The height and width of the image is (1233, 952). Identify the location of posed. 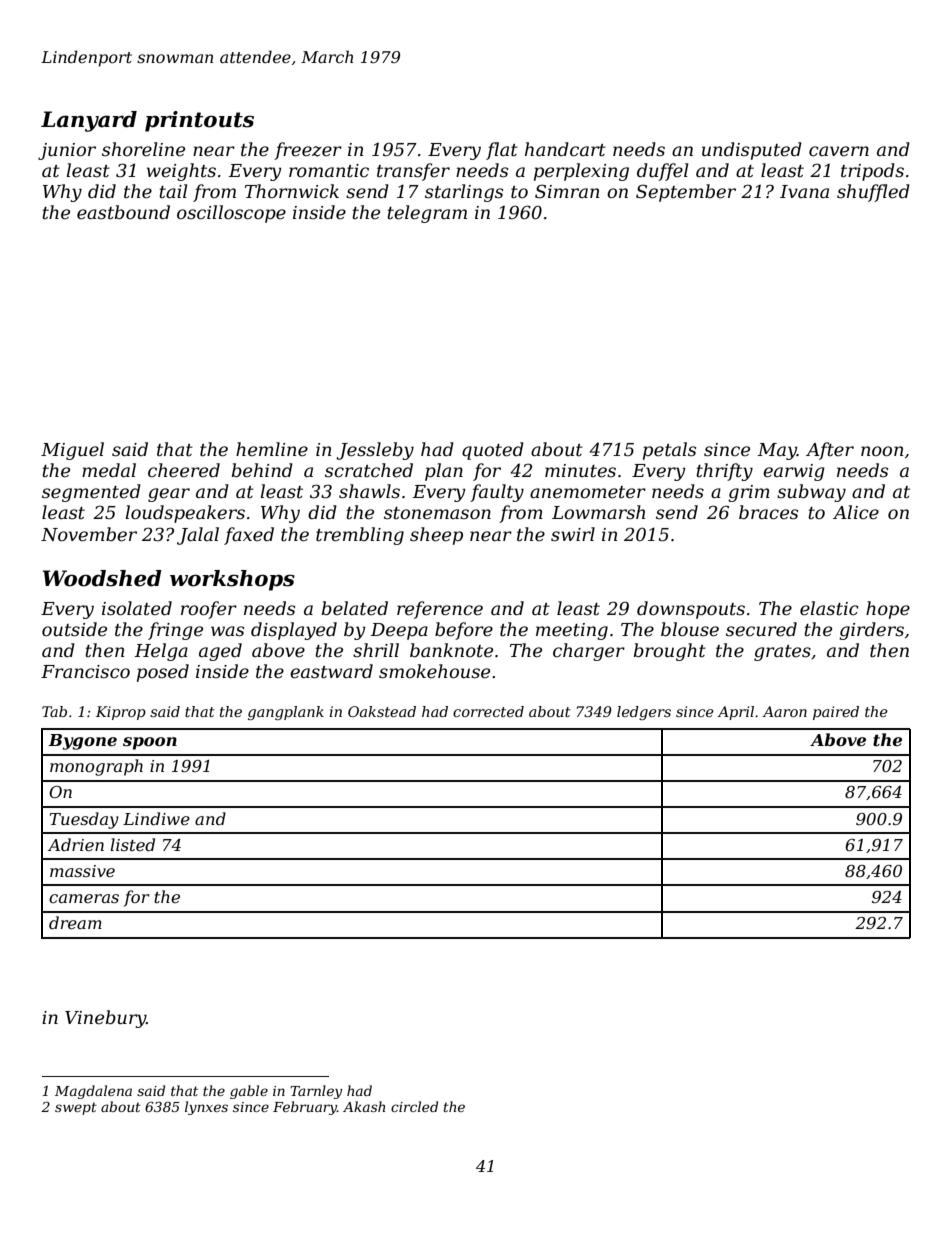
(163, 673).
